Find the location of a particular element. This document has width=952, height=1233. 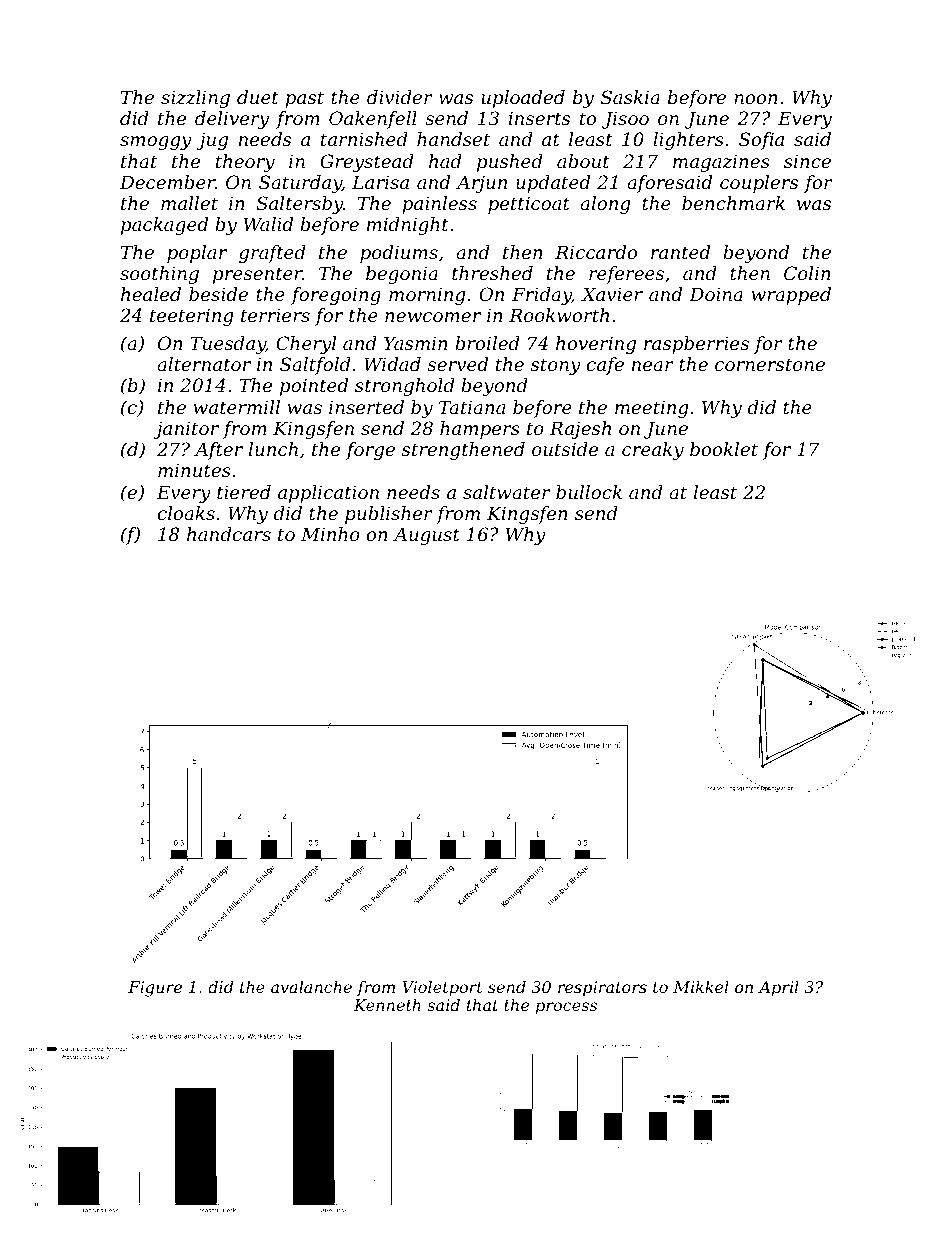

process is located at coordinates (566, 1008).
